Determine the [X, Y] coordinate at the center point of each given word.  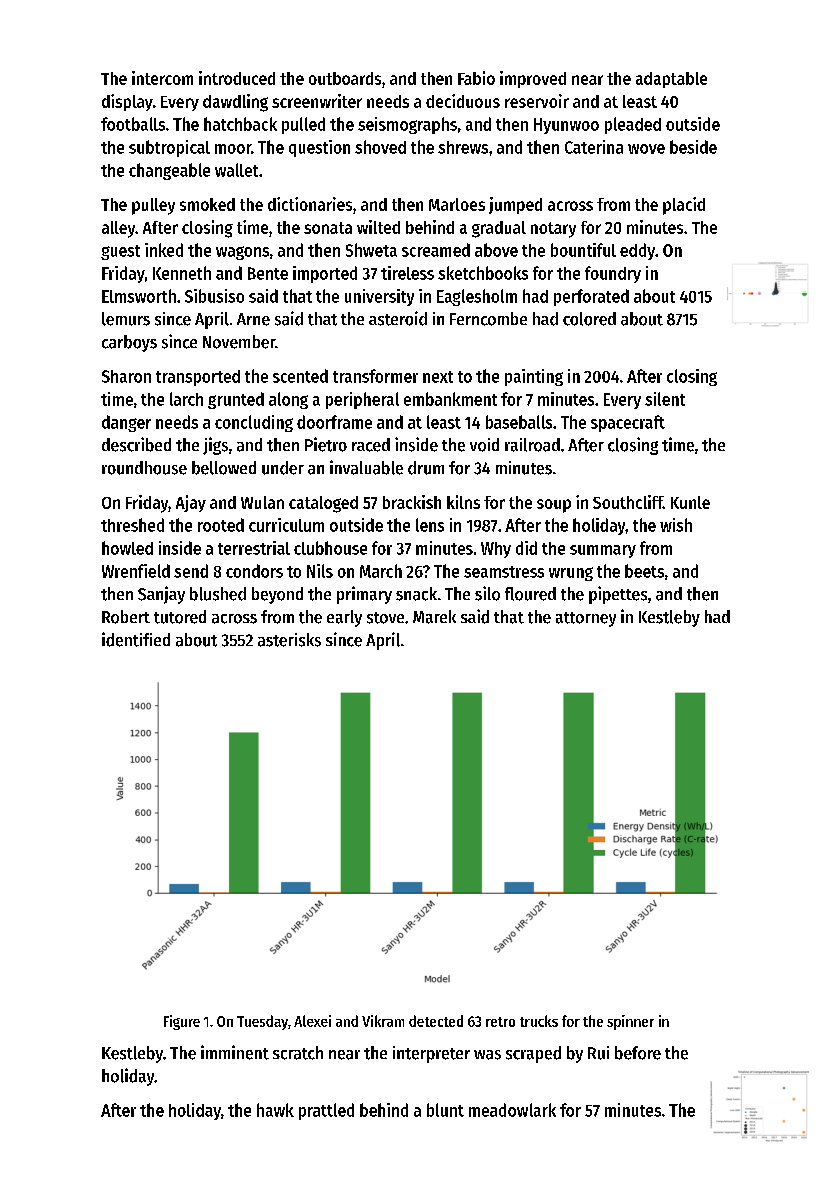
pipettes [618, 595]
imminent [235, 1052]
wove [646, 149]
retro [500, 1022]
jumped [515, 205]
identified [136, 639]
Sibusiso [214, 296]
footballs [133, 124]
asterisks [289, 640]
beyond [277, 595]
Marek [434, 617]
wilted [378, 227]
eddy [637, 251]
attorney [586, 619]
